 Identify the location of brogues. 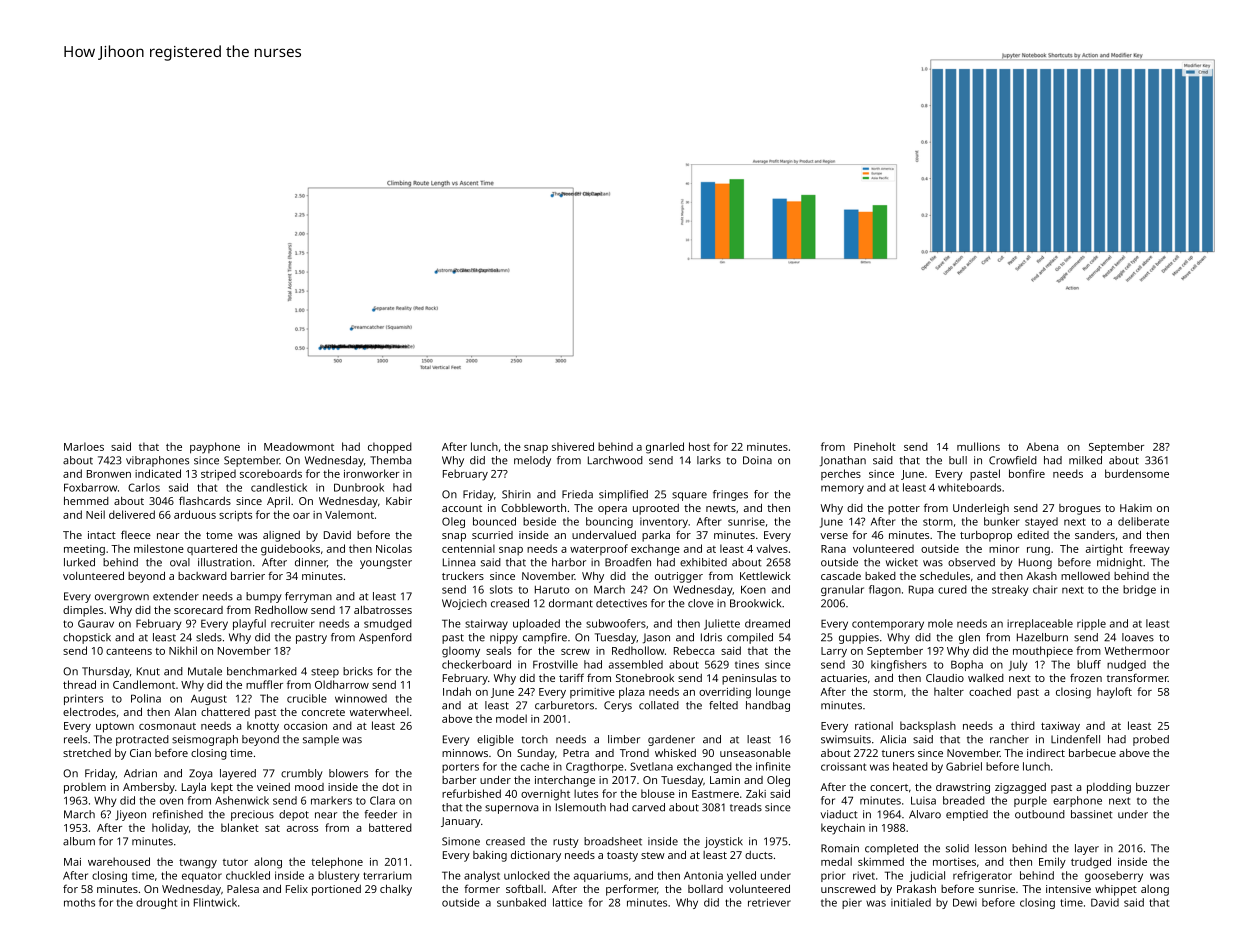
(1080, 509).
